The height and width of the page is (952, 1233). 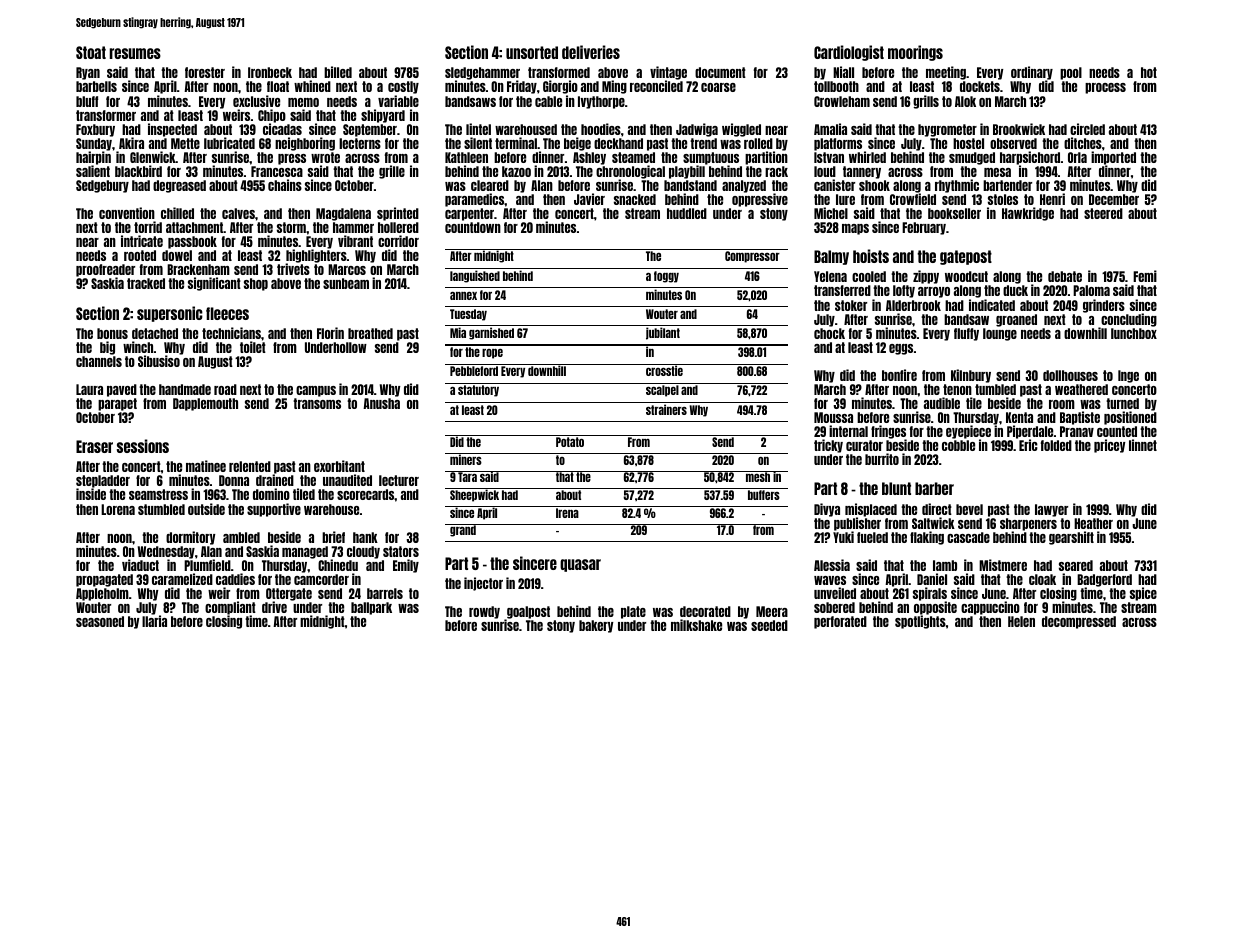 What do you see at coordinates (915, 53) in the page?
I see `moorings` at bounding box center [915, 53].
